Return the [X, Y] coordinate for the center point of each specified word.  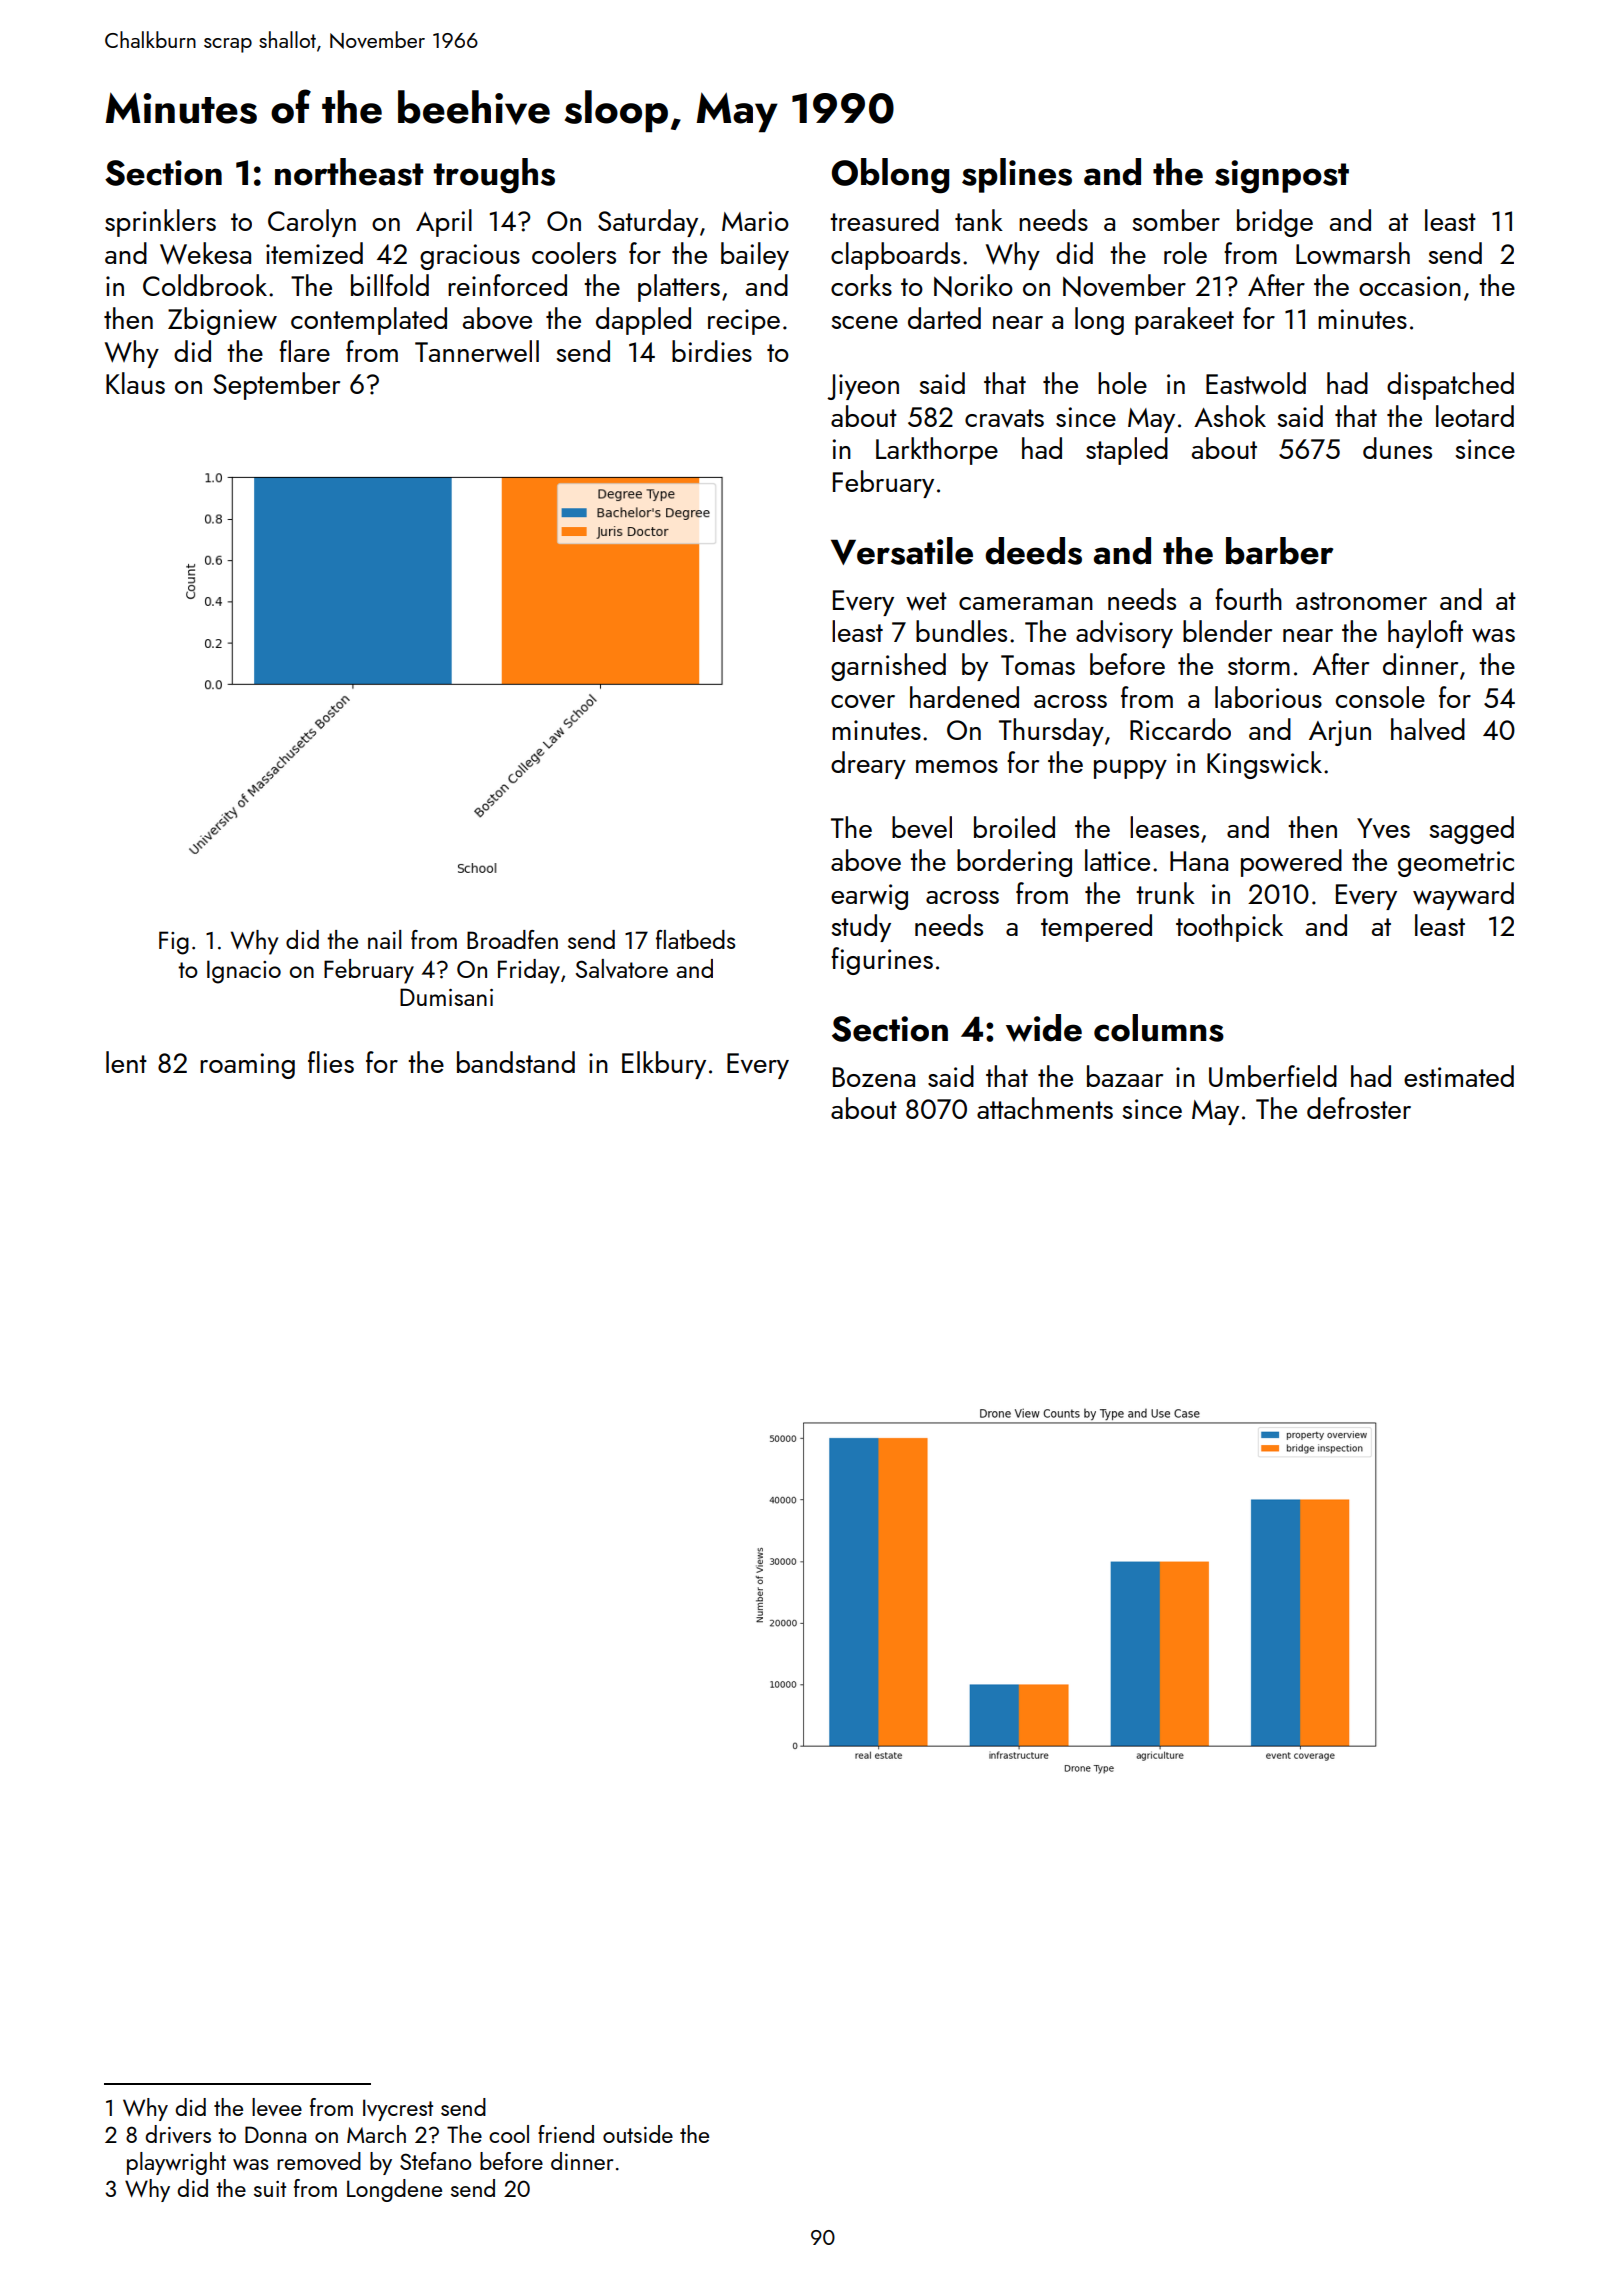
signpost [1282, 177]
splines [1017, 175]
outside [638, 2134]
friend [566, 2134]
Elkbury [664, 1065]
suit [270, 2189]
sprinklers [160, 223]
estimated [1459, 1076]
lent [126, 1062]
